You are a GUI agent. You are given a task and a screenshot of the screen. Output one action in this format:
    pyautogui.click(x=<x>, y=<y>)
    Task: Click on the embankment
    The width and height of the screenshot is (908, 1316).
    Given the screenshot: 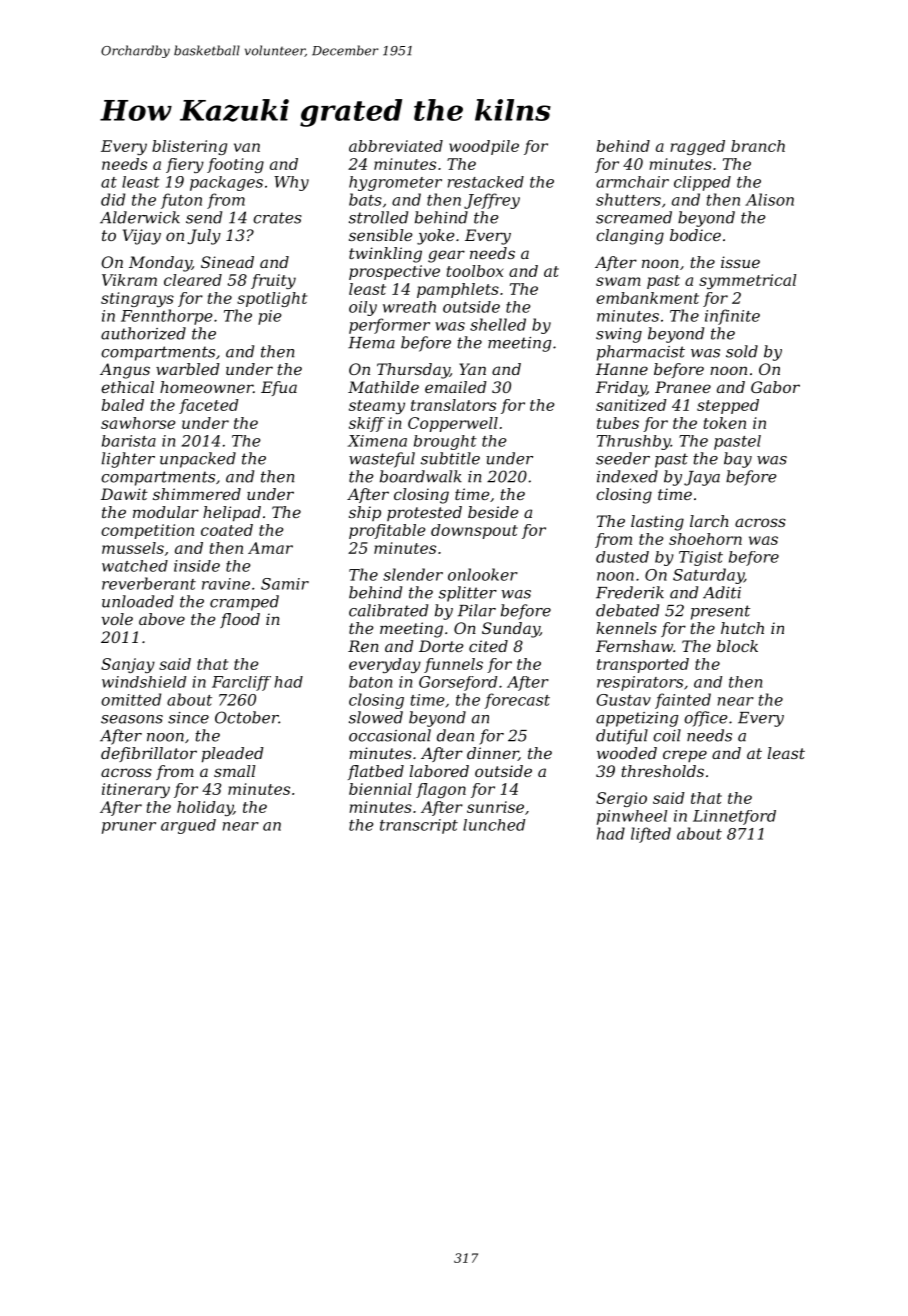 What is the action you would take?
    pyautogui.click(x=647, y=298)
